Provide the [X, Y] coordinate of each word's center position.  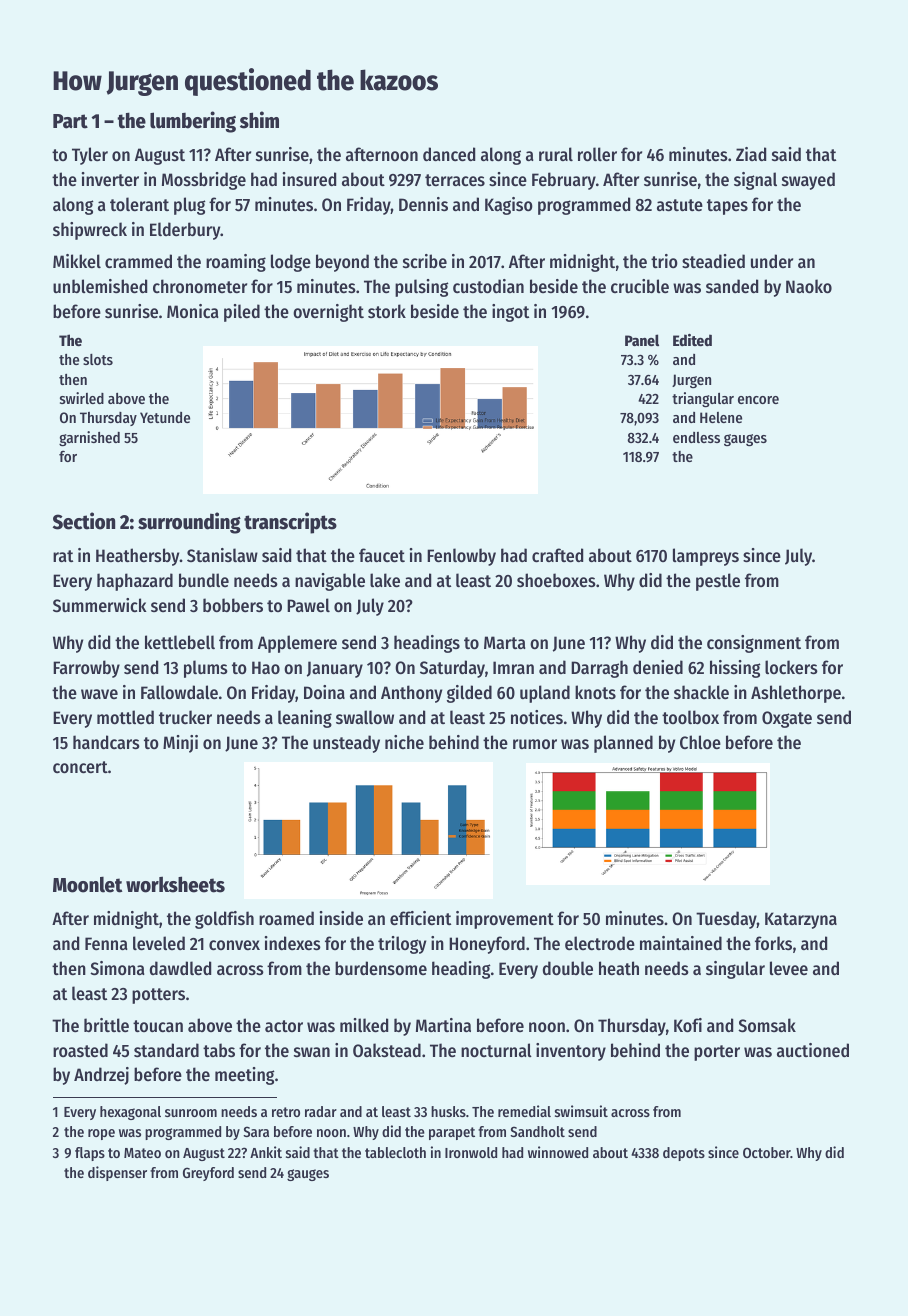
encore [758, 400]
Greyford [208, 1174]
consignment [754, 644]
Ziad [751, 154]
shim [259, 120]
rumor [535, 744]
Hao [266, 667]
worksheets [175, 884]
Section [84, 521]
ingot [510, 313]
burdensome [381, 968]
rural [556, 154]
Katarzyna [801, 920]
